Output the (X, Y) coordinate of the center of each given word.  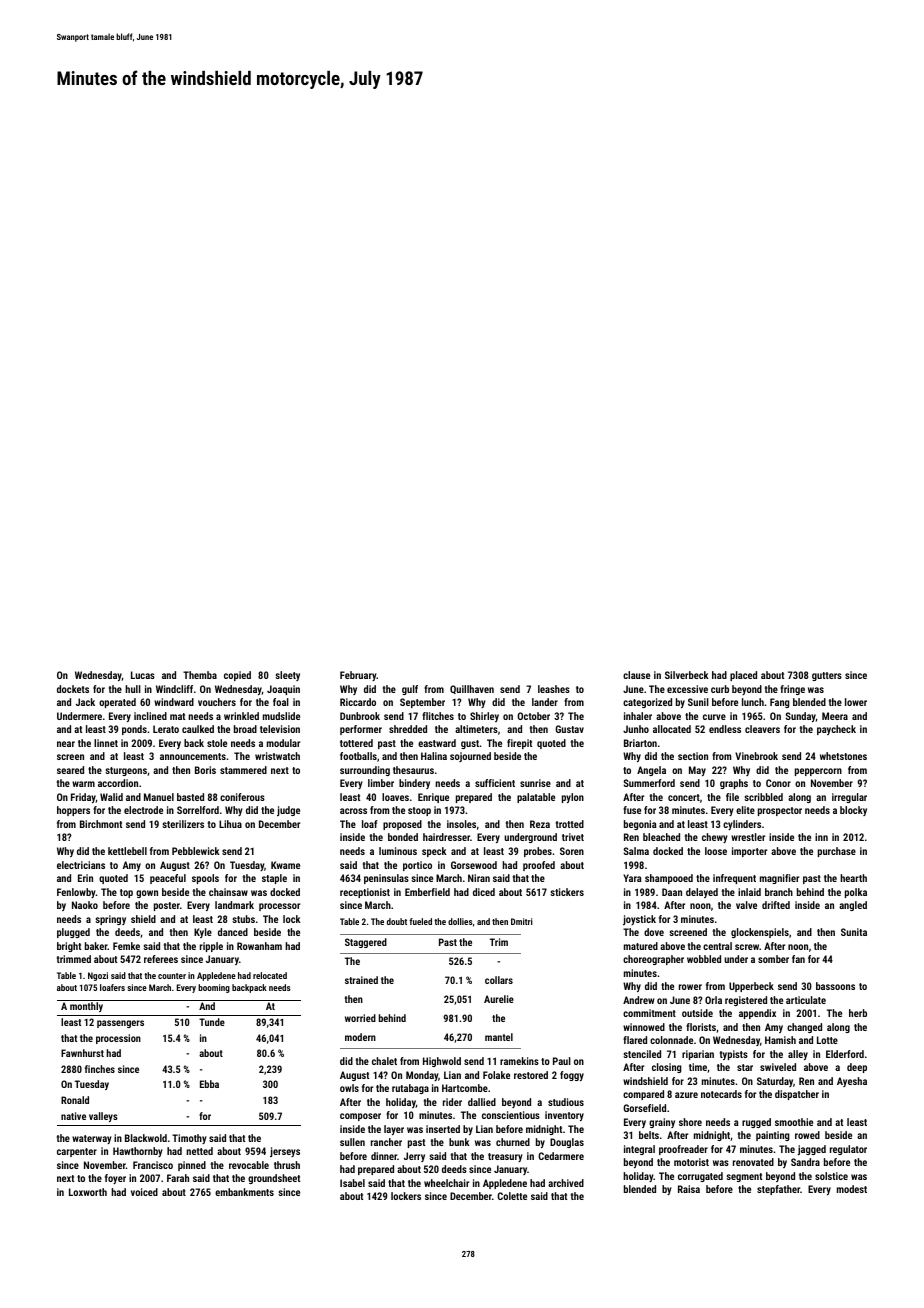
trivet (573, 837)
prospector (780, 811)
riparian (698, 1055)
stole (217, 743)
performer (361, 730)
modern (360, 1037)
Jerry (414, 1157)
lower (856, 702)
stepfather (778, 1190)
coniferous (242, 797)
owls (349, 1088)
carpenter (77, 1152)
